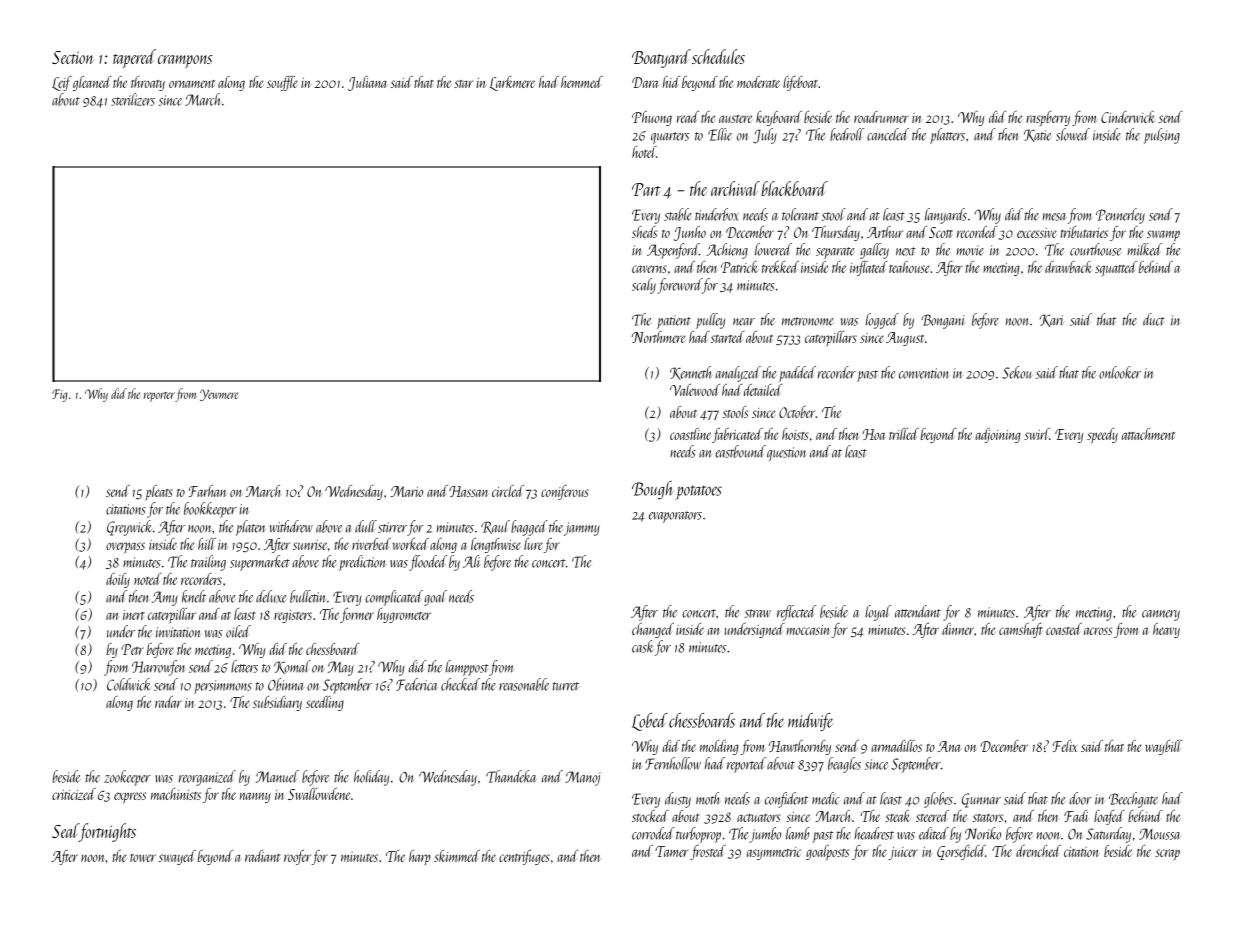 The image size is (1233, 952). Describe the element at coordinates (1021, 630) in the image. I see `camshaft` at that location.
